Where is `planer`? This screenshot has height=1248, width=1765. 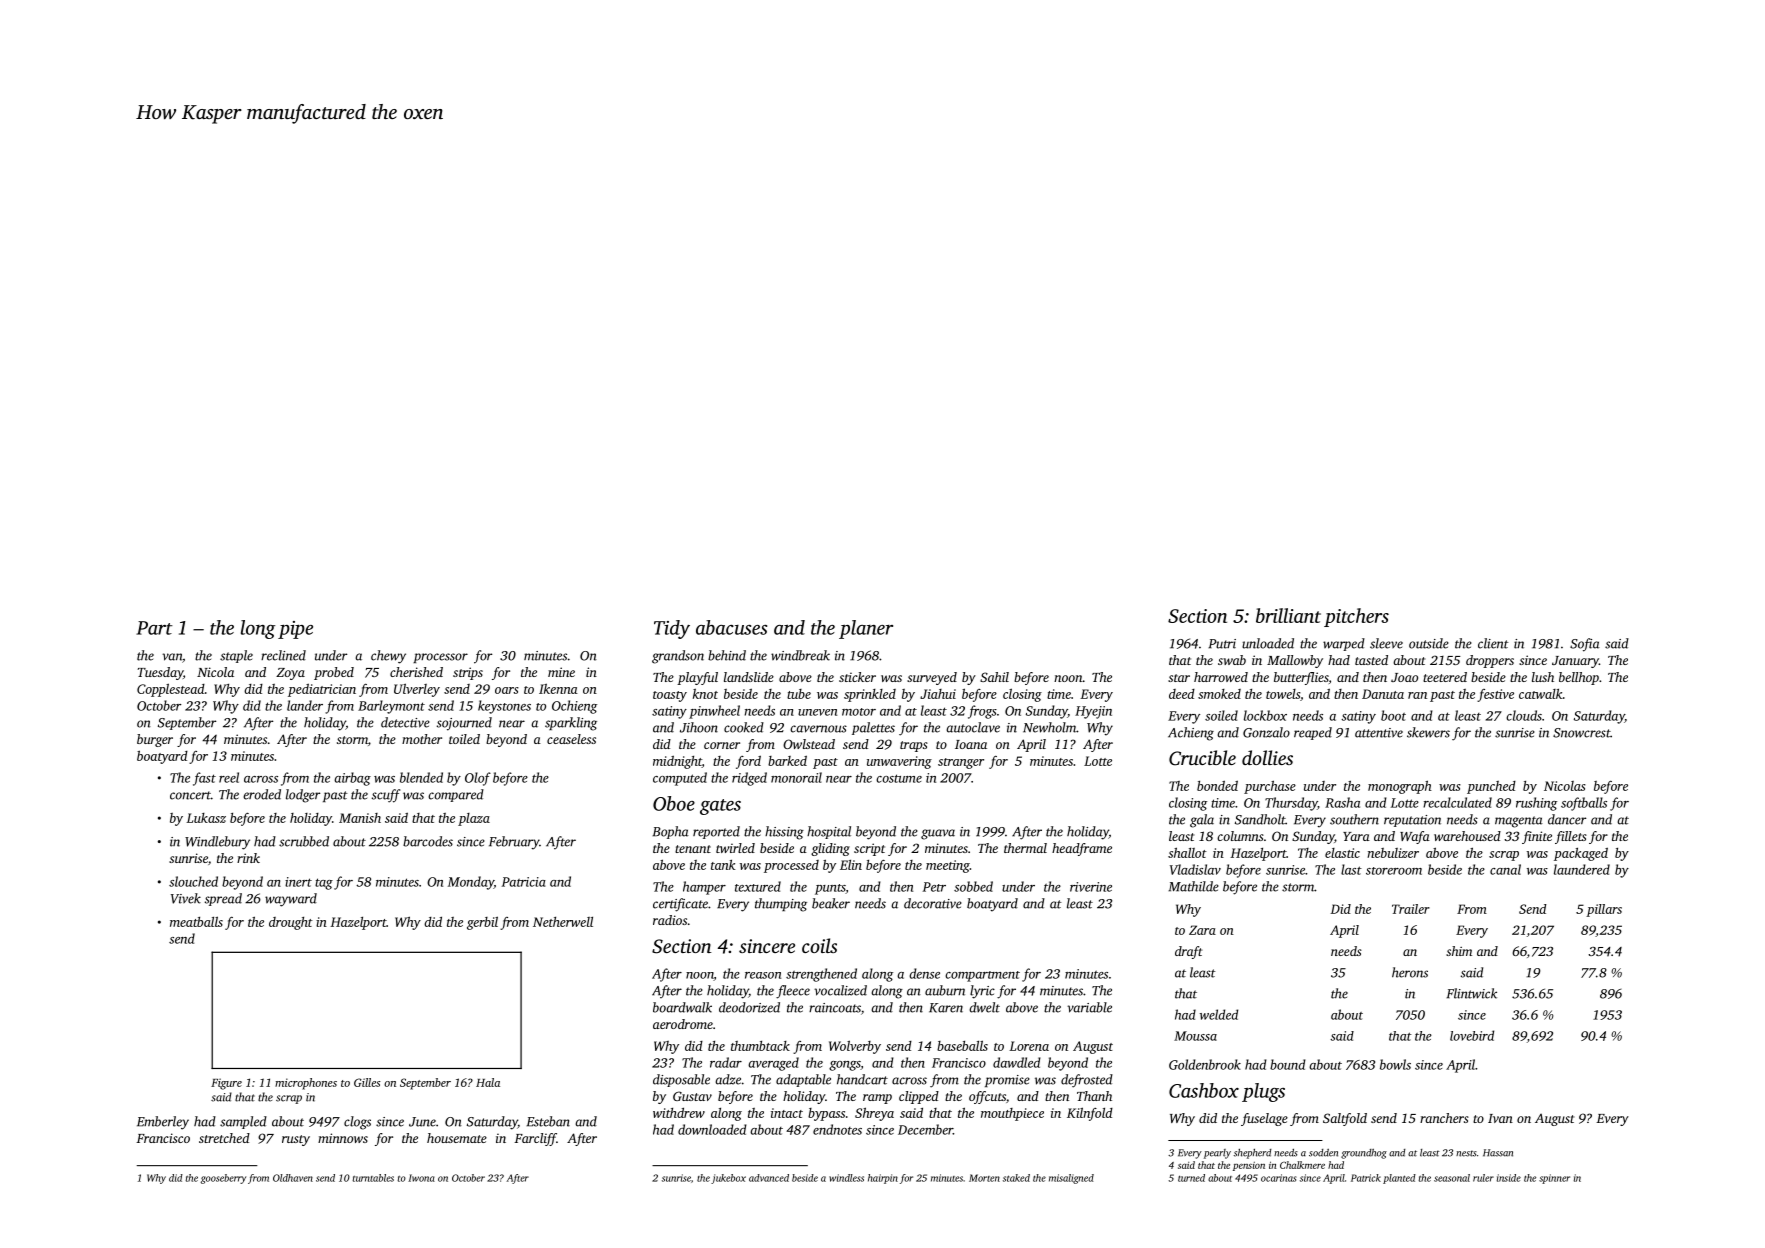 planer is located at coordinates (866, 629).
